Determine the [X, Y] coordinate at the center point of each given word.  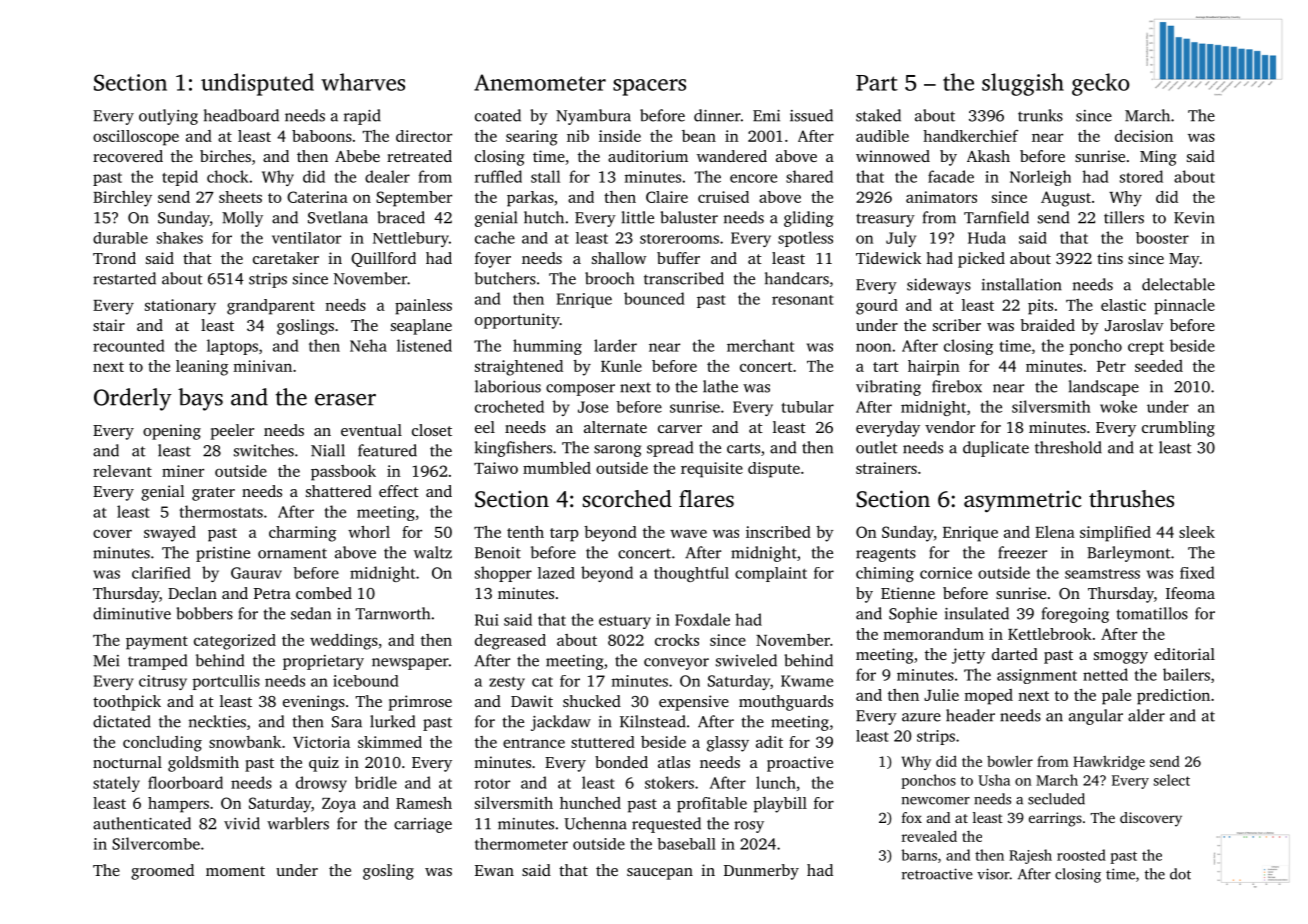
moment [235, 871]
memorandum [933, 634]
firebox [957, 386]
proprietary [323, 662]
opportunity [517, 321]
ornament [292, 553]
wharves [363, 82]
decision [1144, 136]
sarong [618, 451]
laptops [232, 347]
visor [993, 874]
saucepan [660, 874]
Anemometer [540, 82]
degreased [510, 642]
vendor [950, 427]
